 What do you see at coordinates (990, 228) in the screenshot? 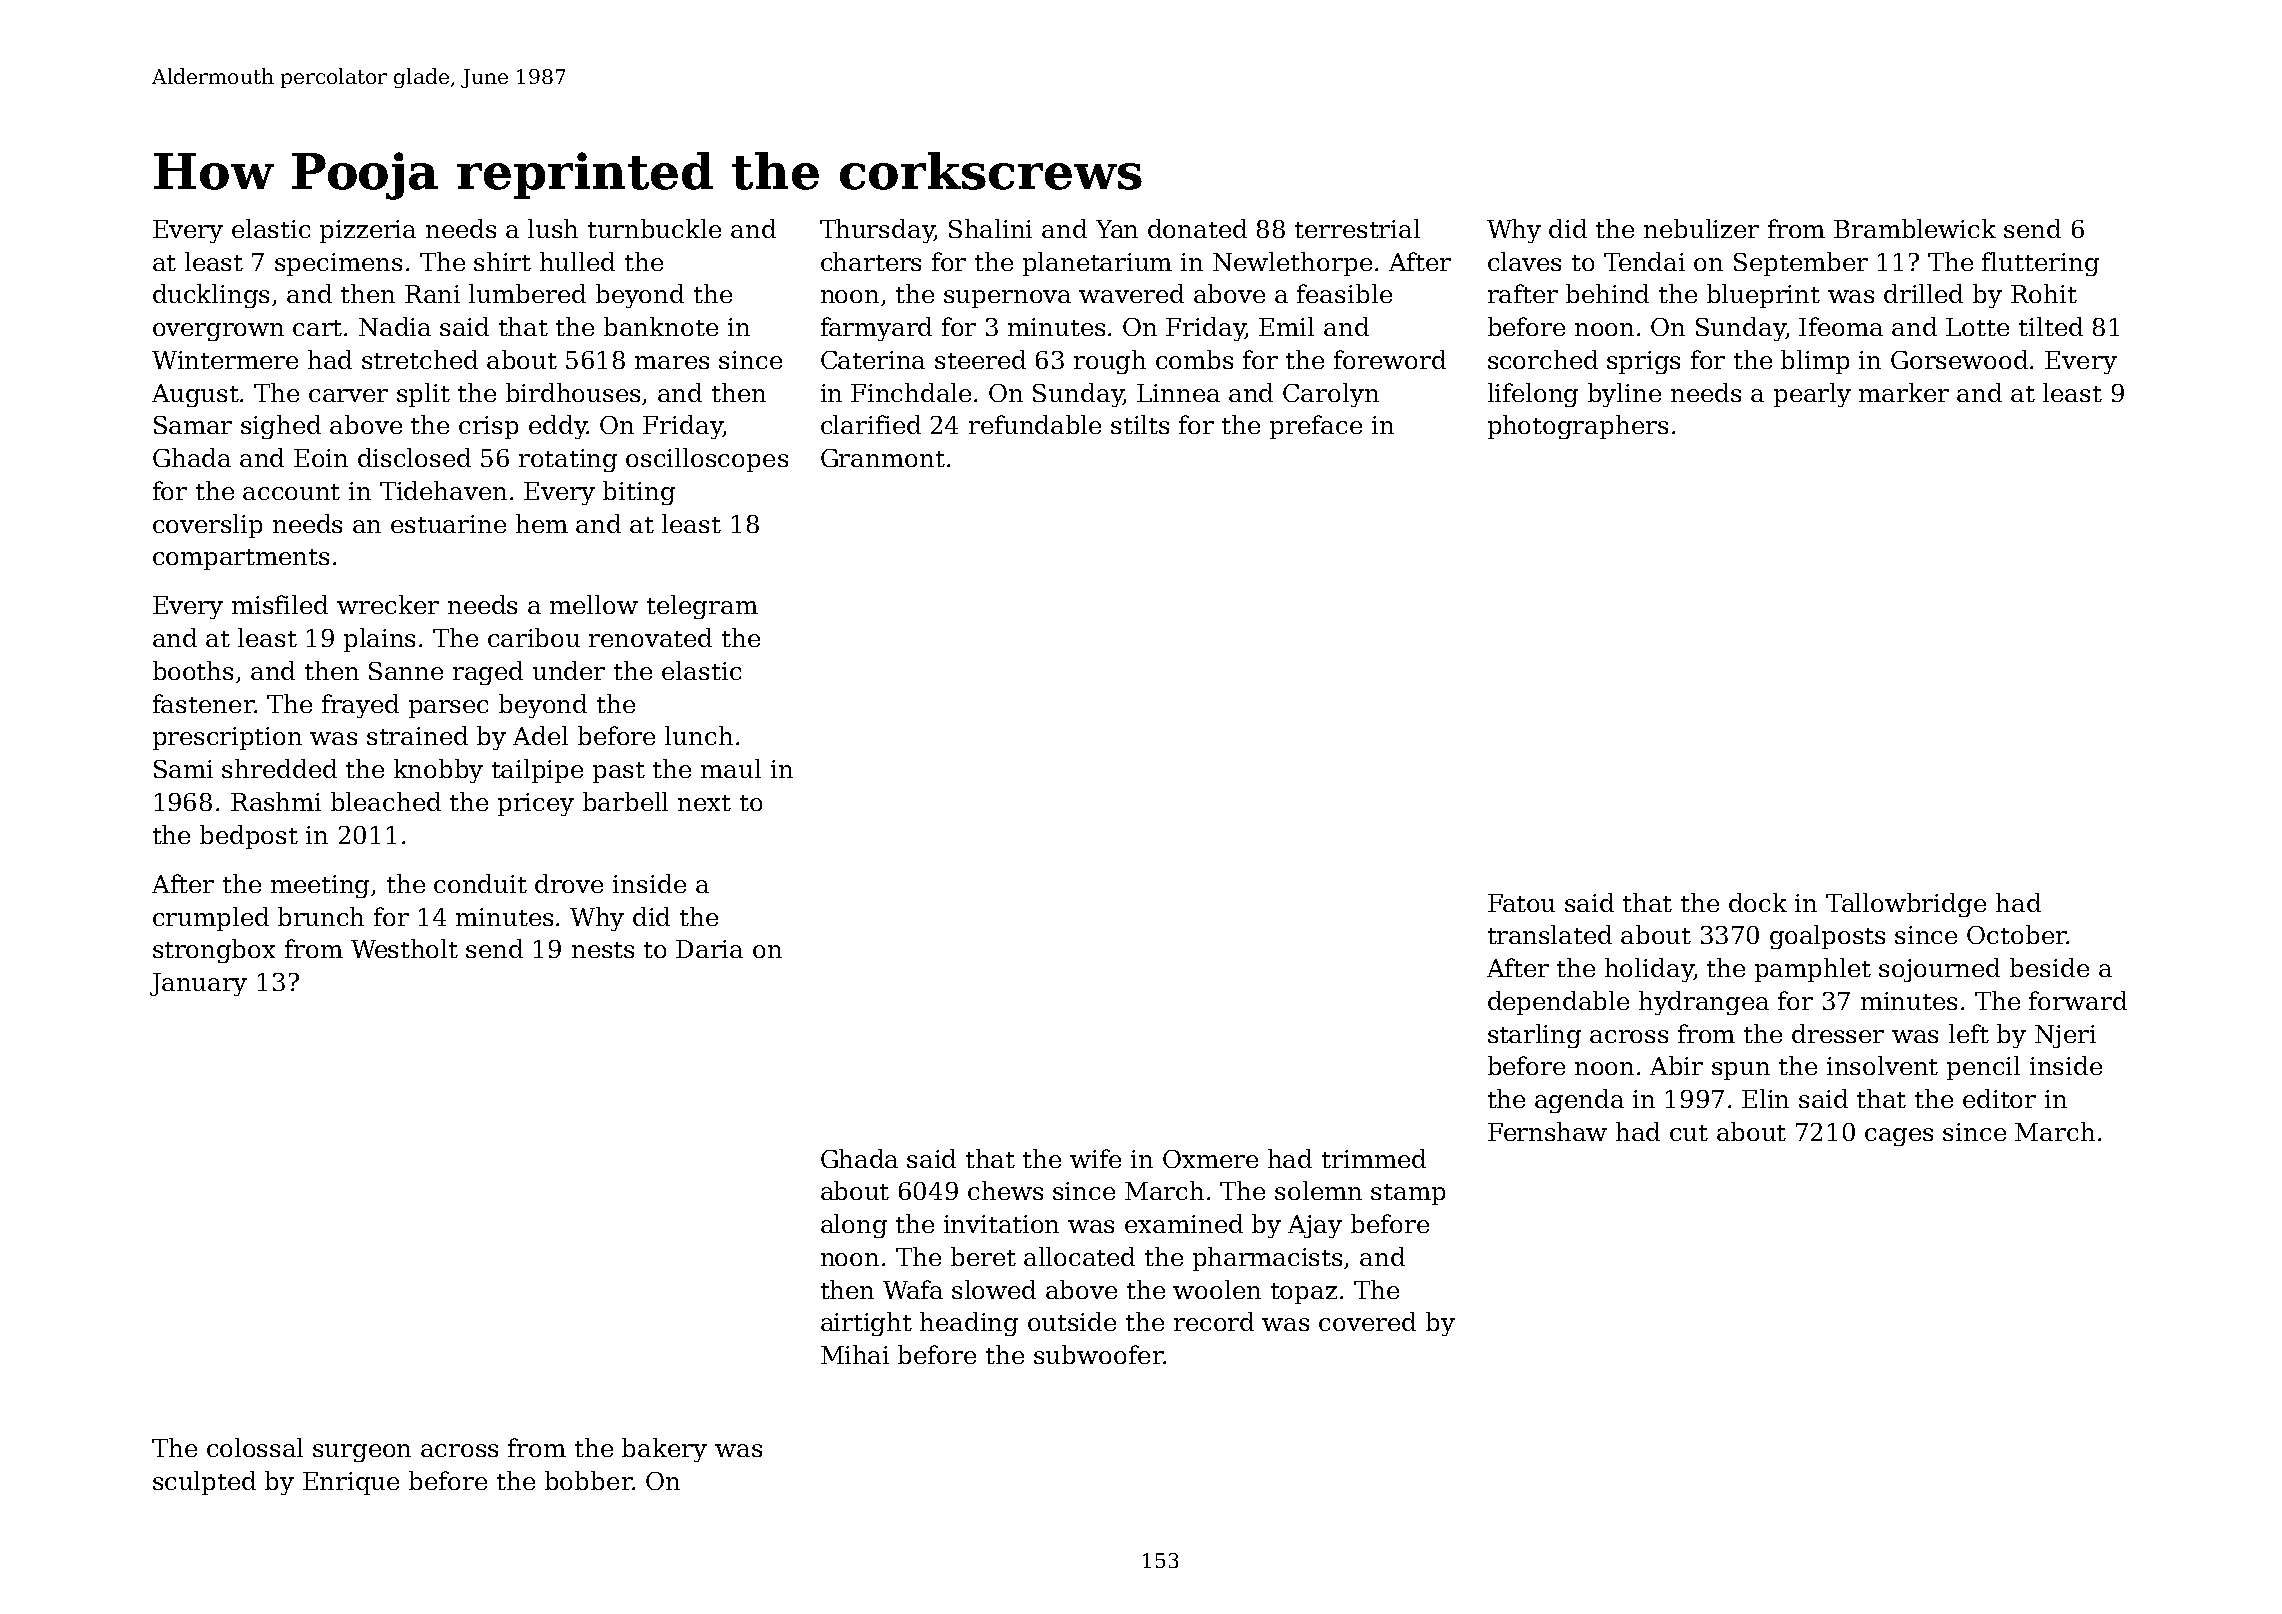
I see `Shalini` at bounding box center [990, 228].
